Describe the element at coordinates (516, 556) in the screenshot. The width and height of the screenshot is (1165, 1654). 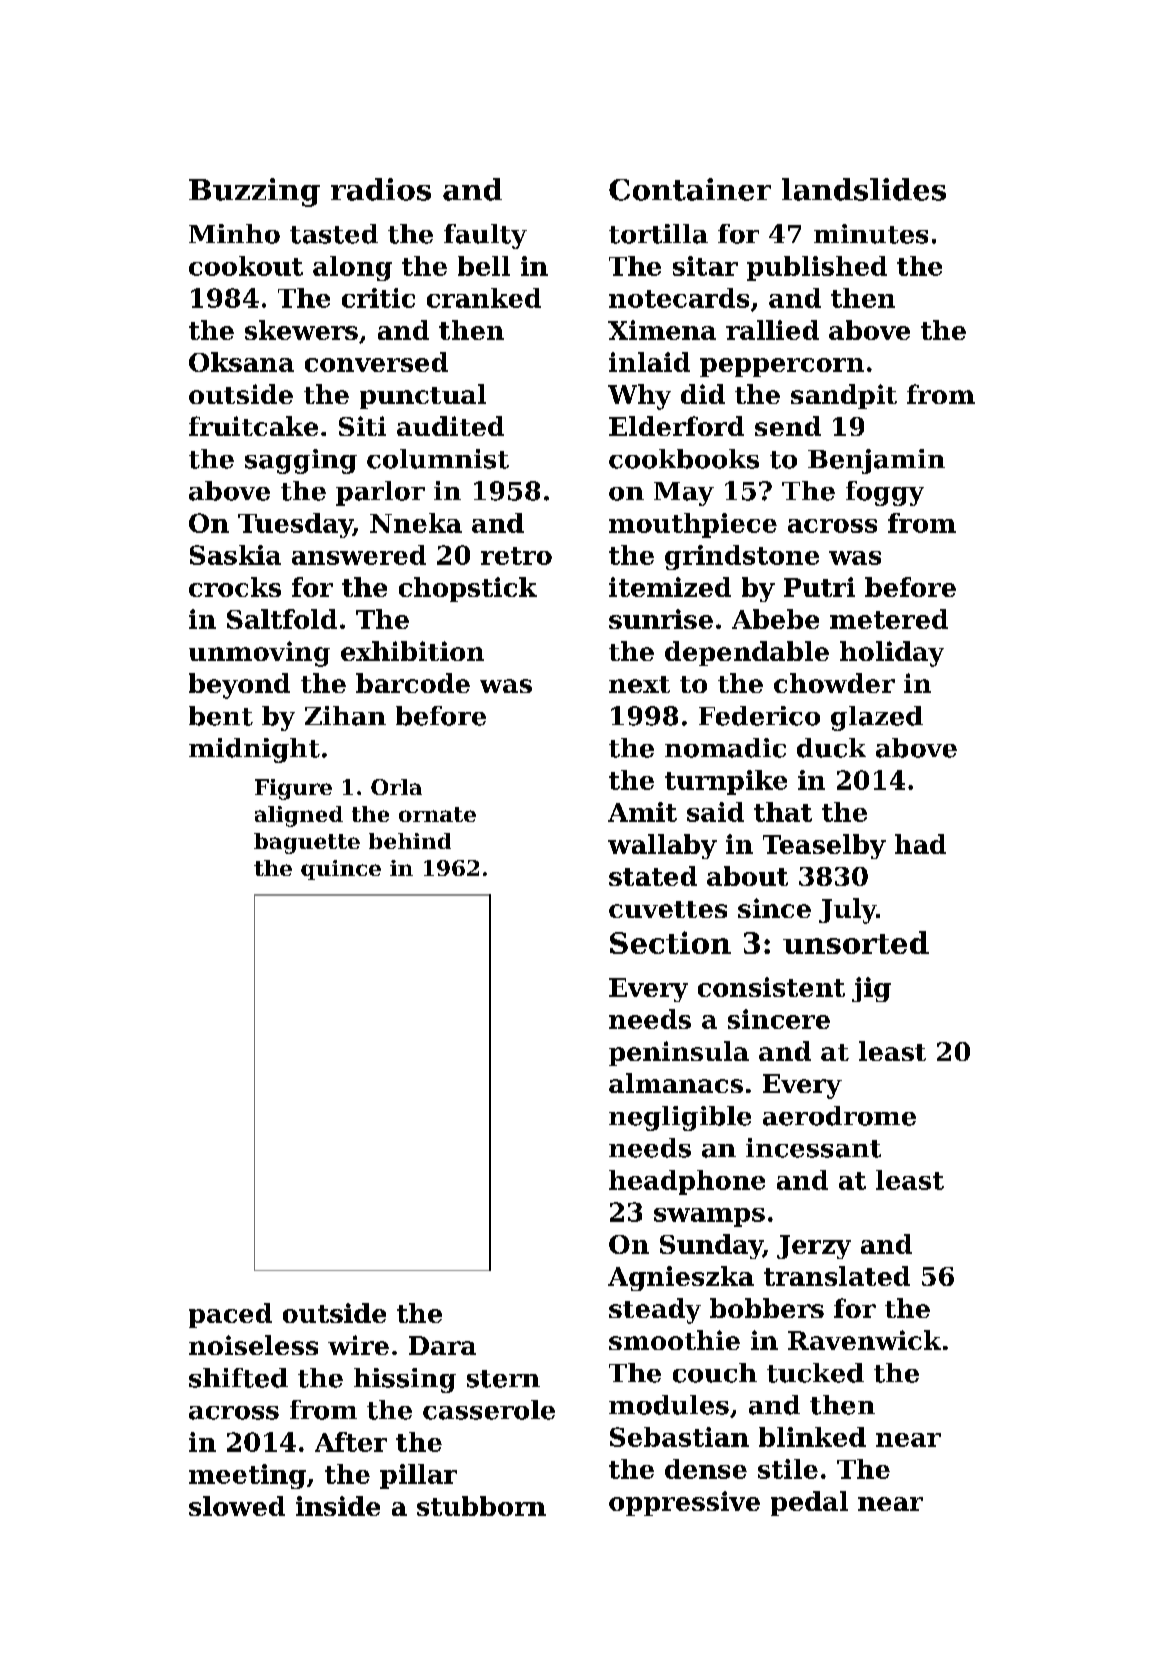
I see `retro` at that location.
